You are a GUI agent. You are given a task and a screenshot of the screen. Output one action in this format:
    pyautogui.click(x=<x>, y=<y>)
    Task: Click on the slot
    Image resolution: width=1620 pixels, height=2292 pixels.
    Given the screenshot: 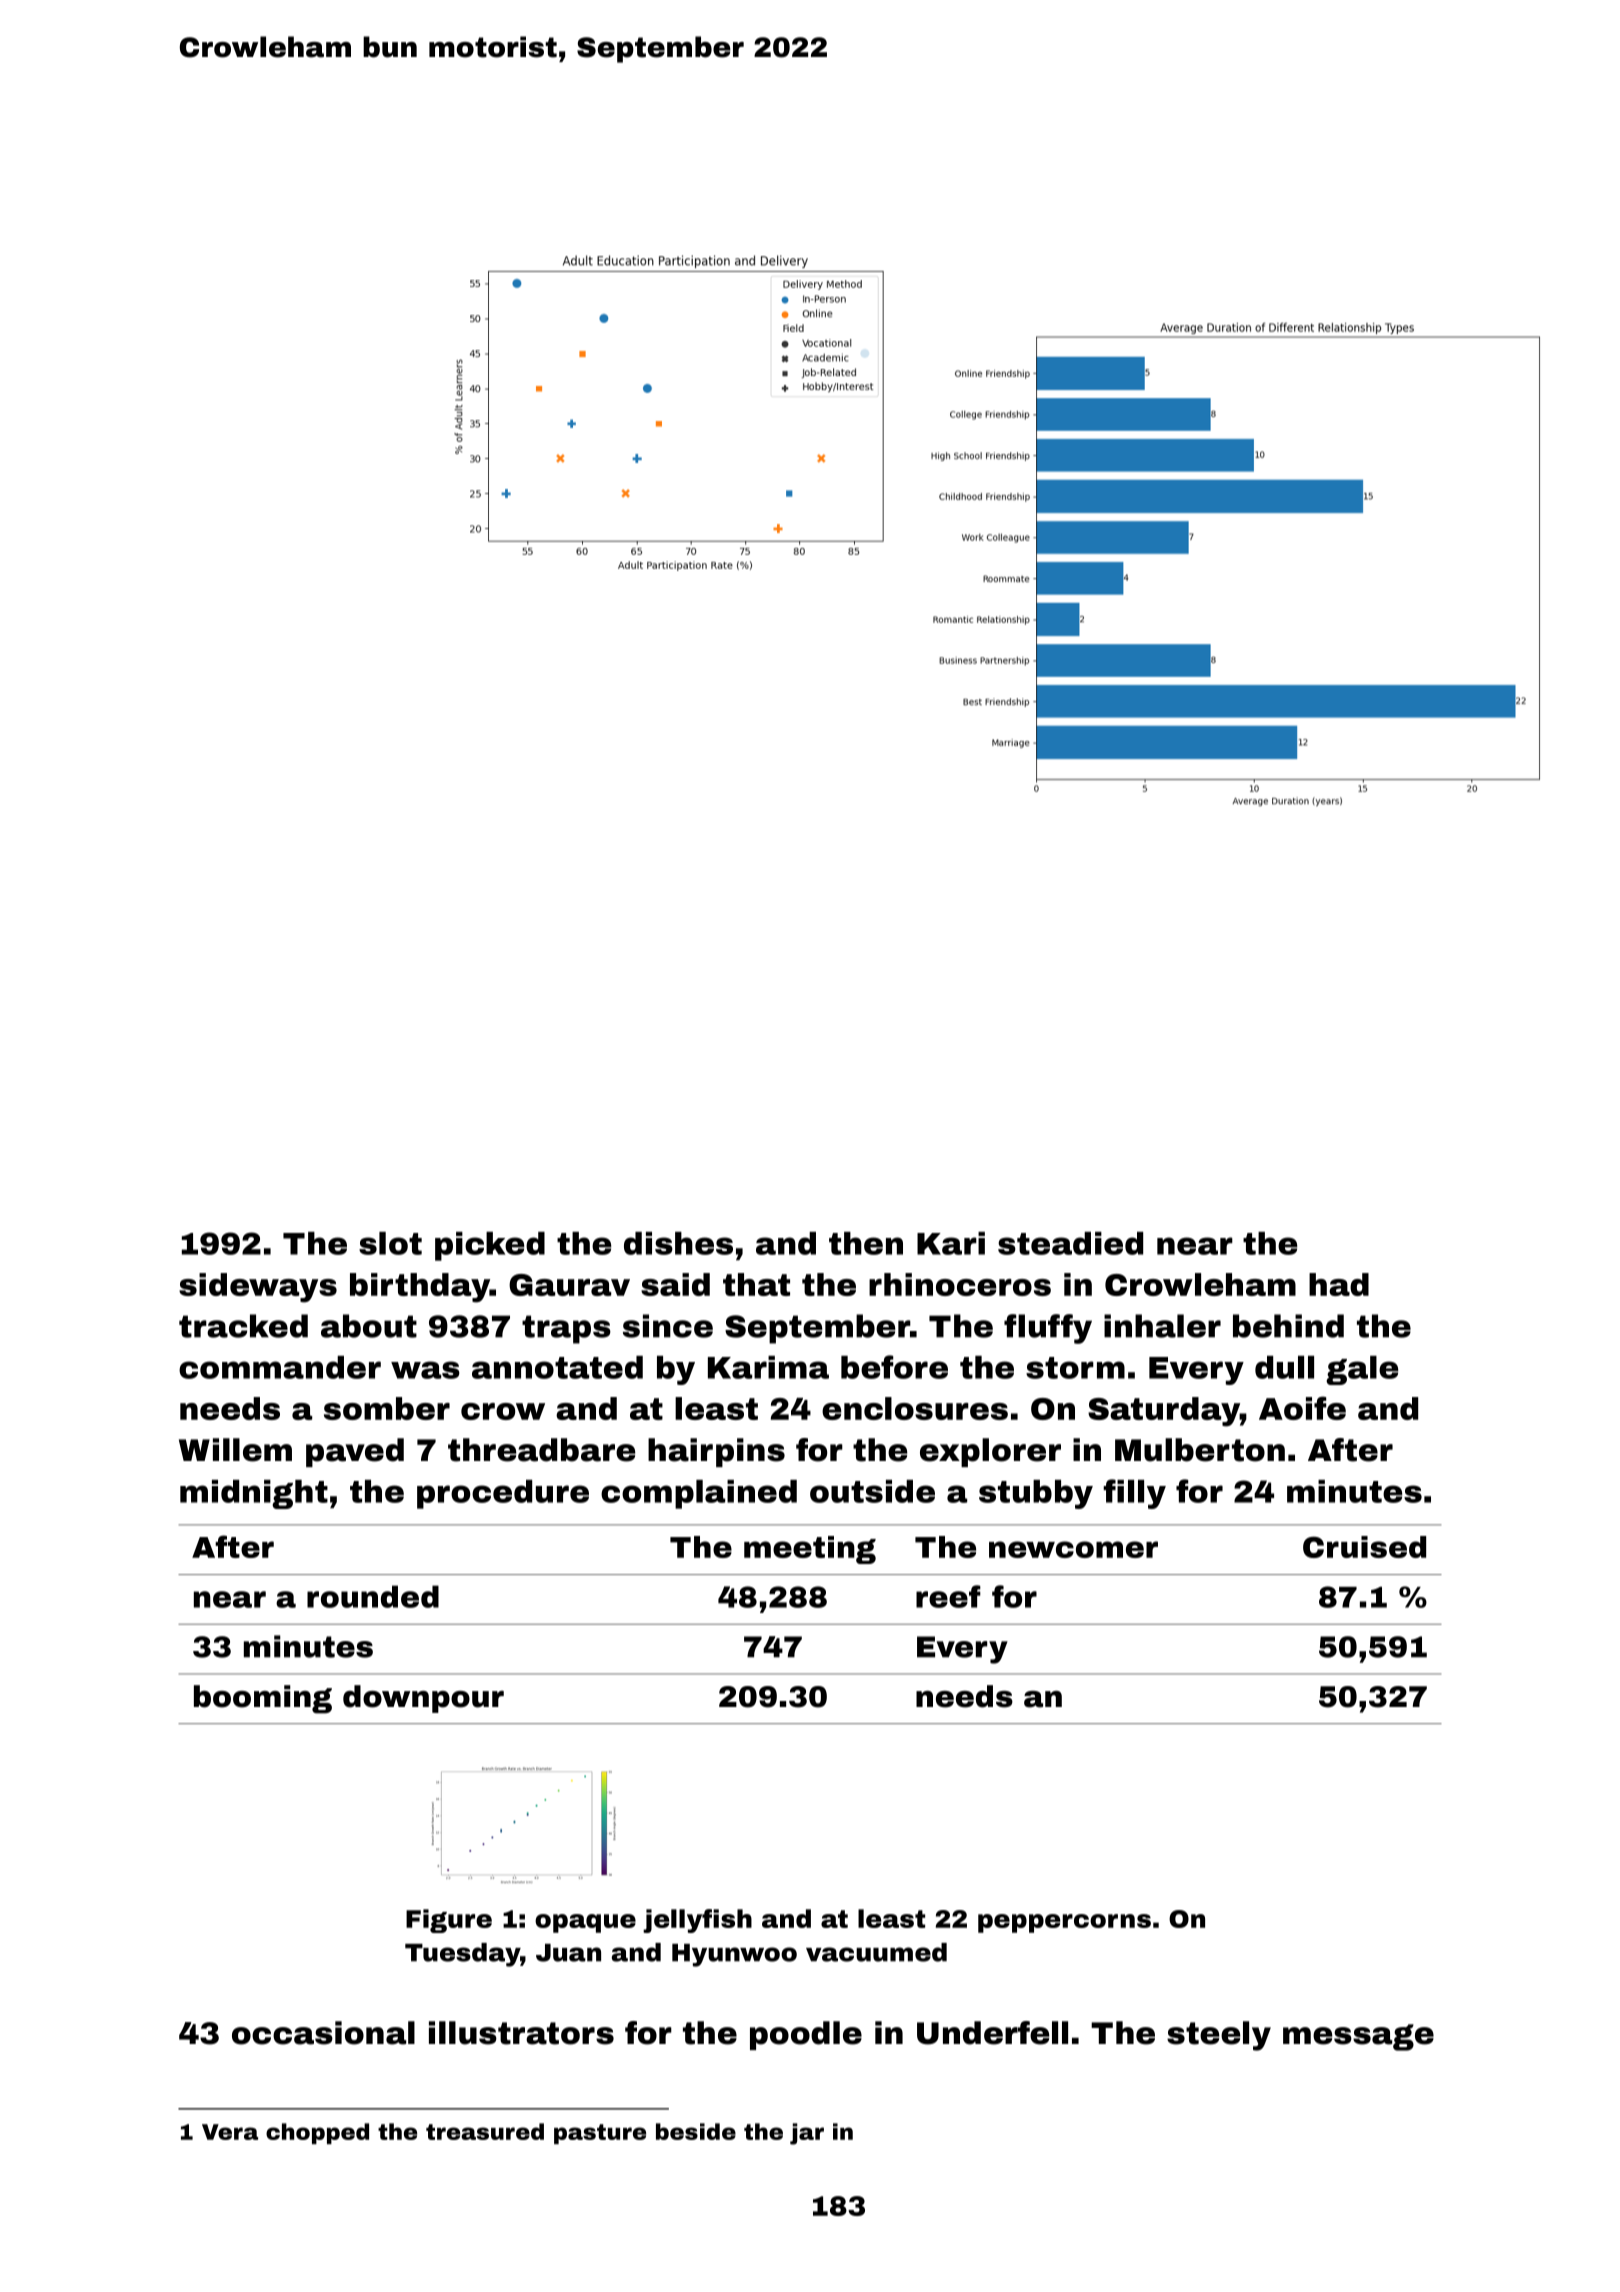 What is the action you would take?
    pyautogui.click(x=390, y=1243)
